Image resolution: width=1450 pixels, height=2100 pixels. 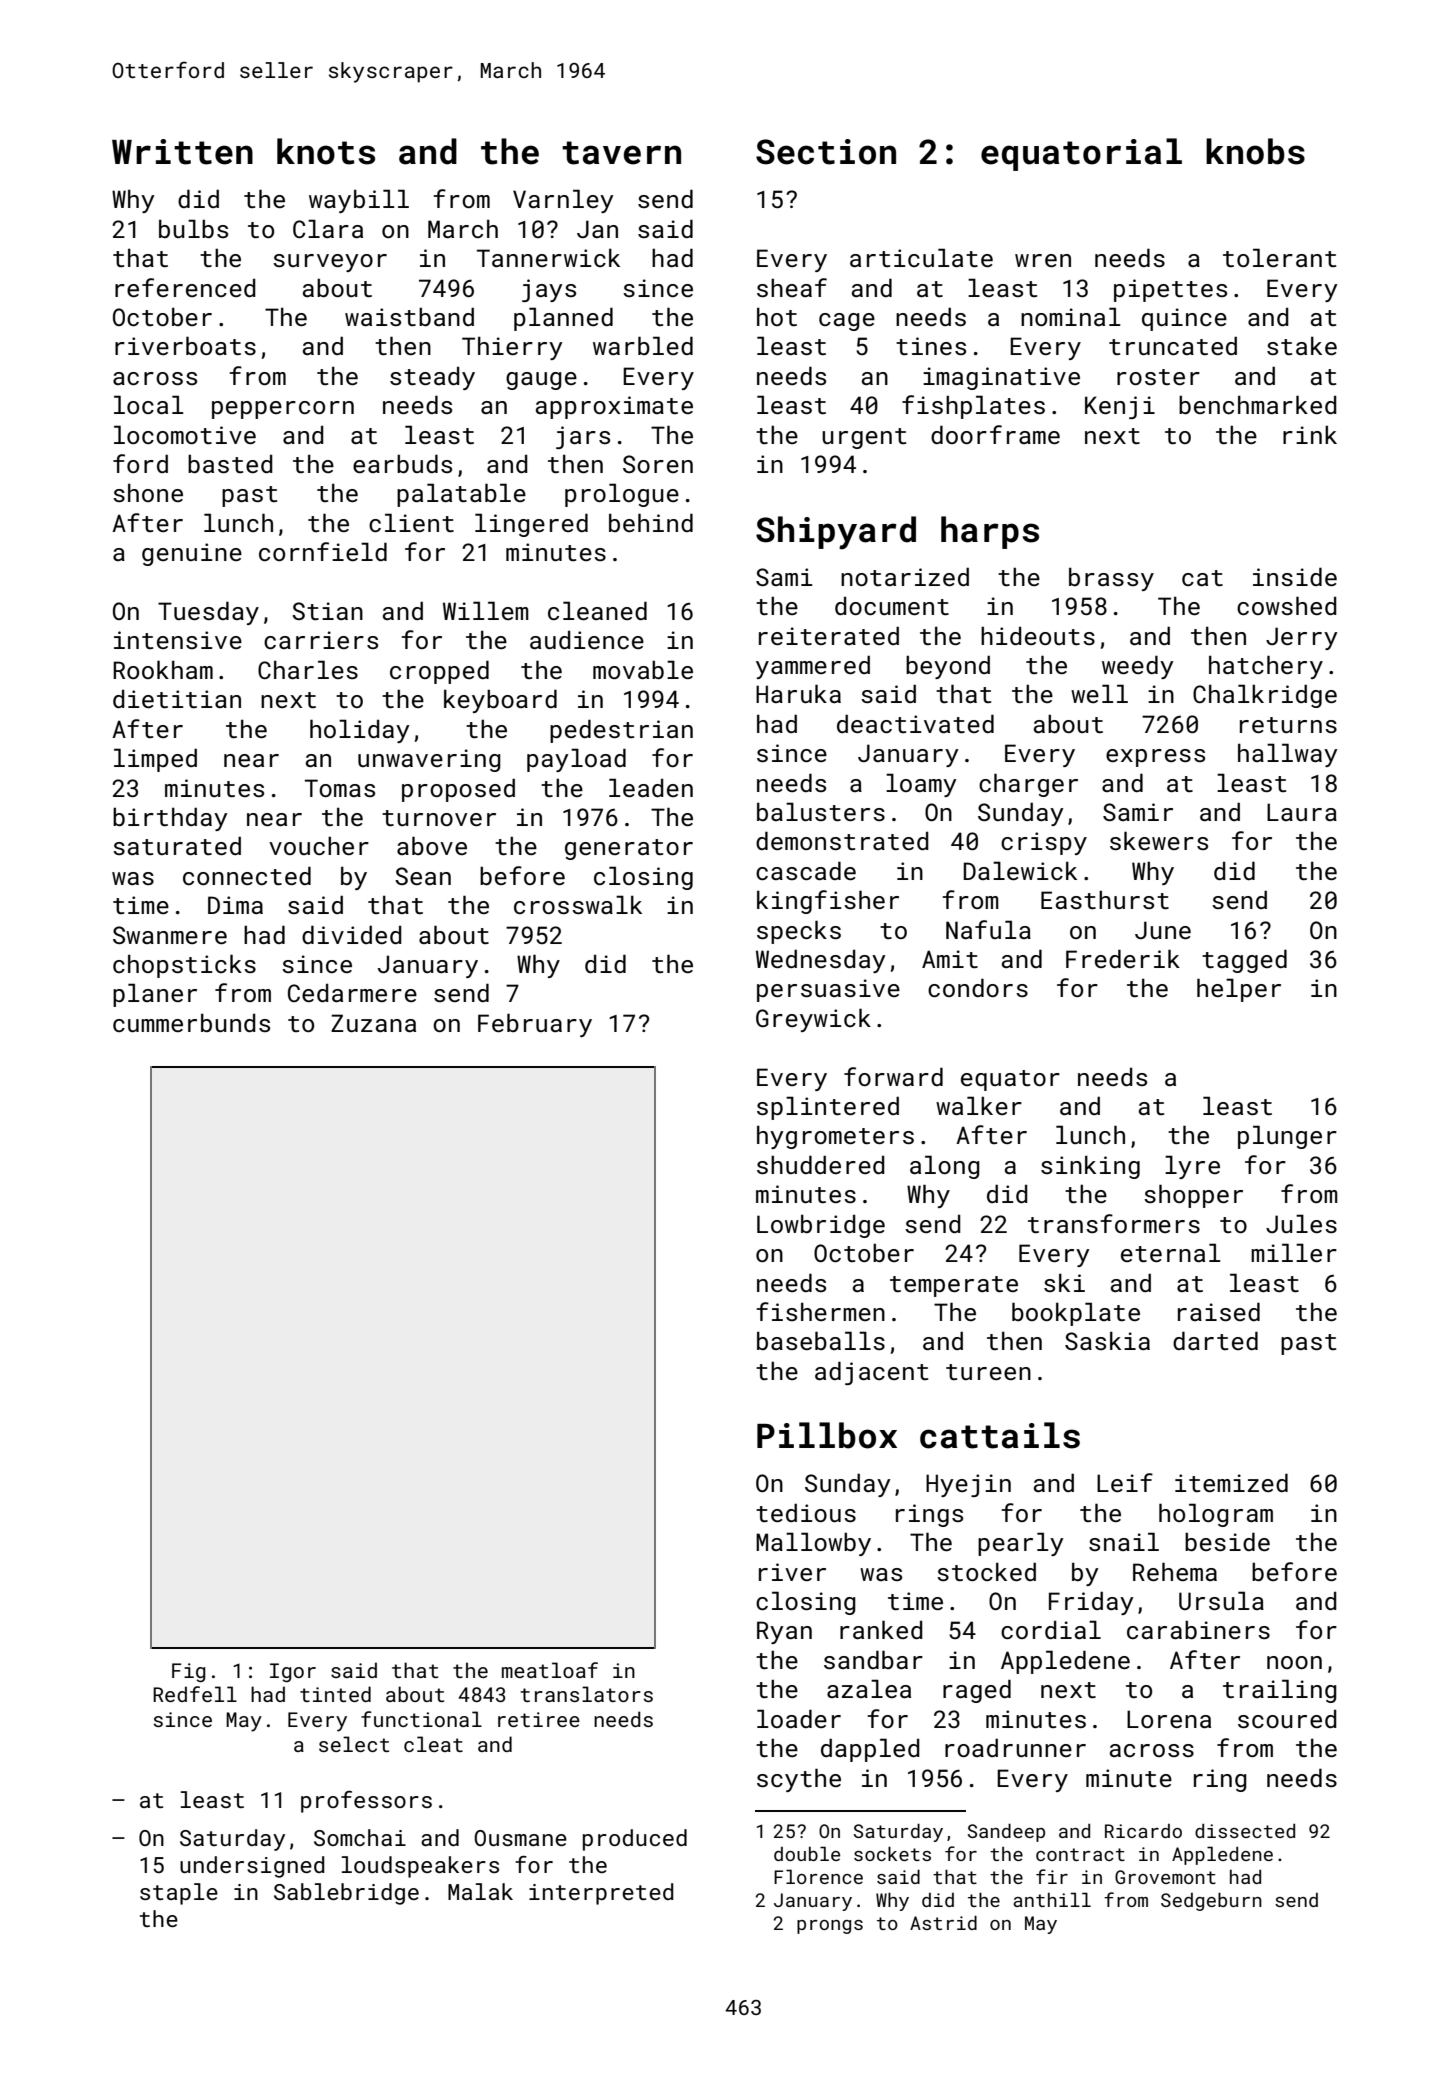 I want to click on knots, so click(x=326, y=151).
